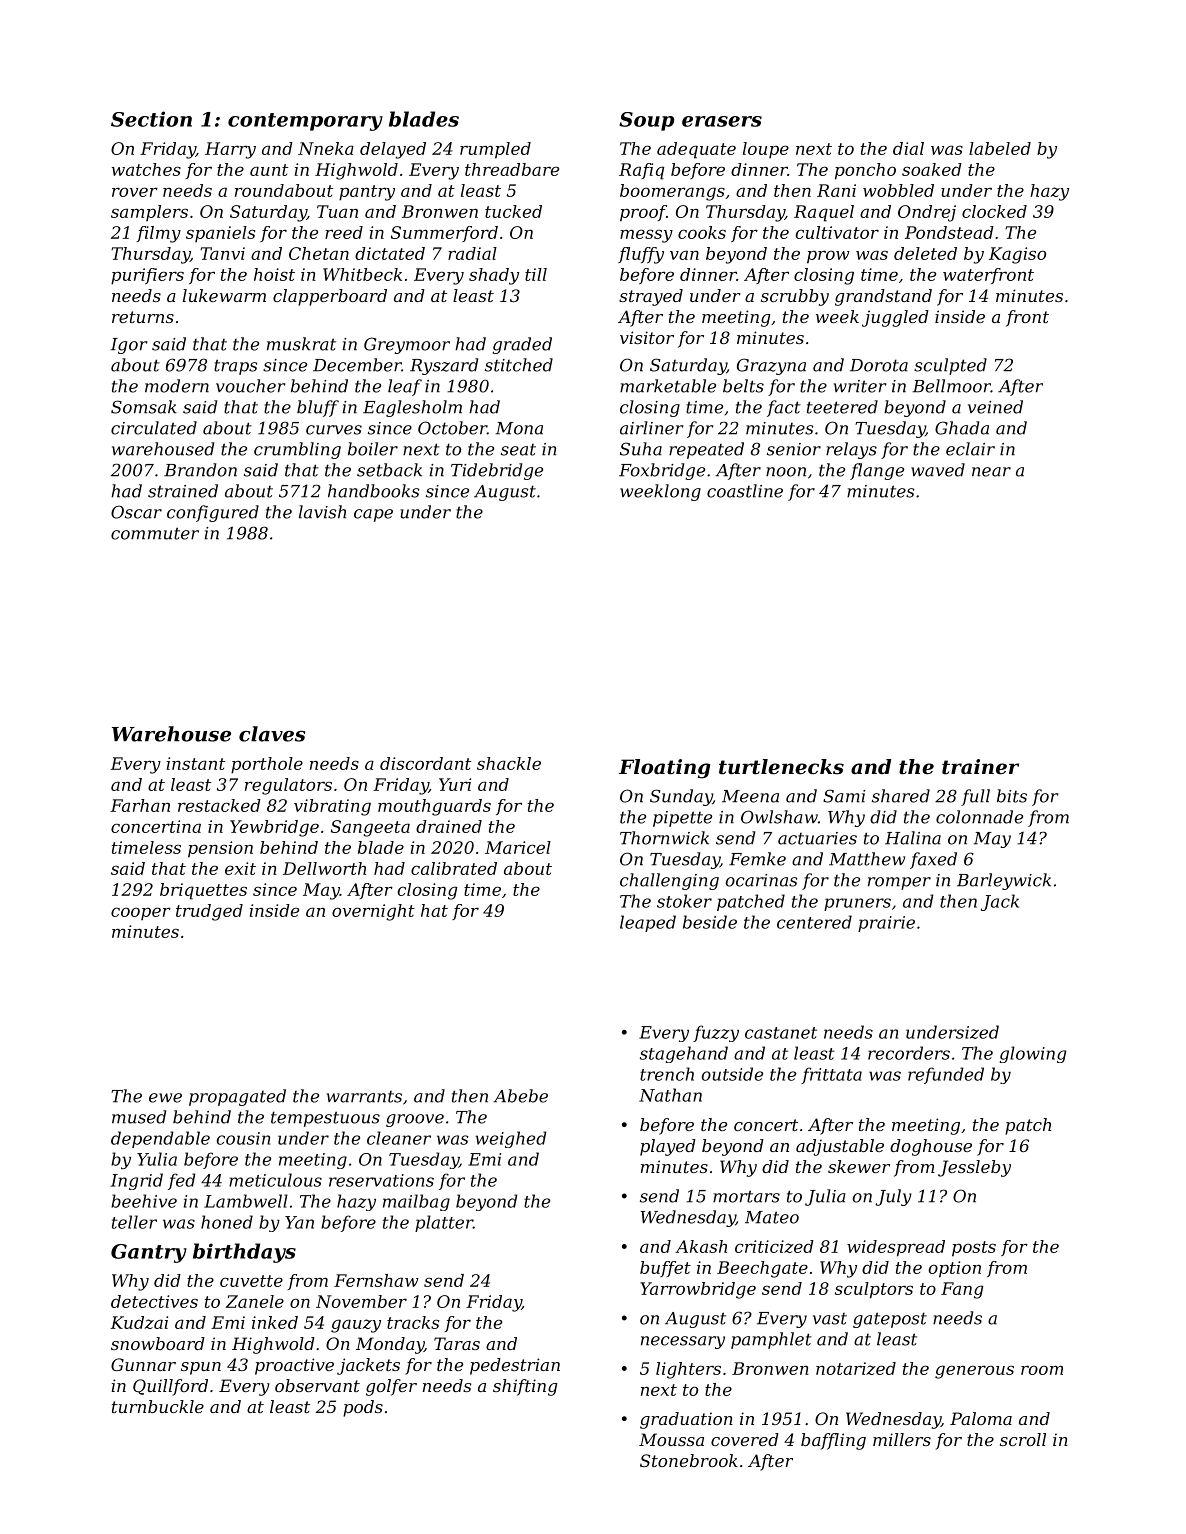 This document has height=1534, width=1186. I want to click on reservations, so click(381, 1180).
